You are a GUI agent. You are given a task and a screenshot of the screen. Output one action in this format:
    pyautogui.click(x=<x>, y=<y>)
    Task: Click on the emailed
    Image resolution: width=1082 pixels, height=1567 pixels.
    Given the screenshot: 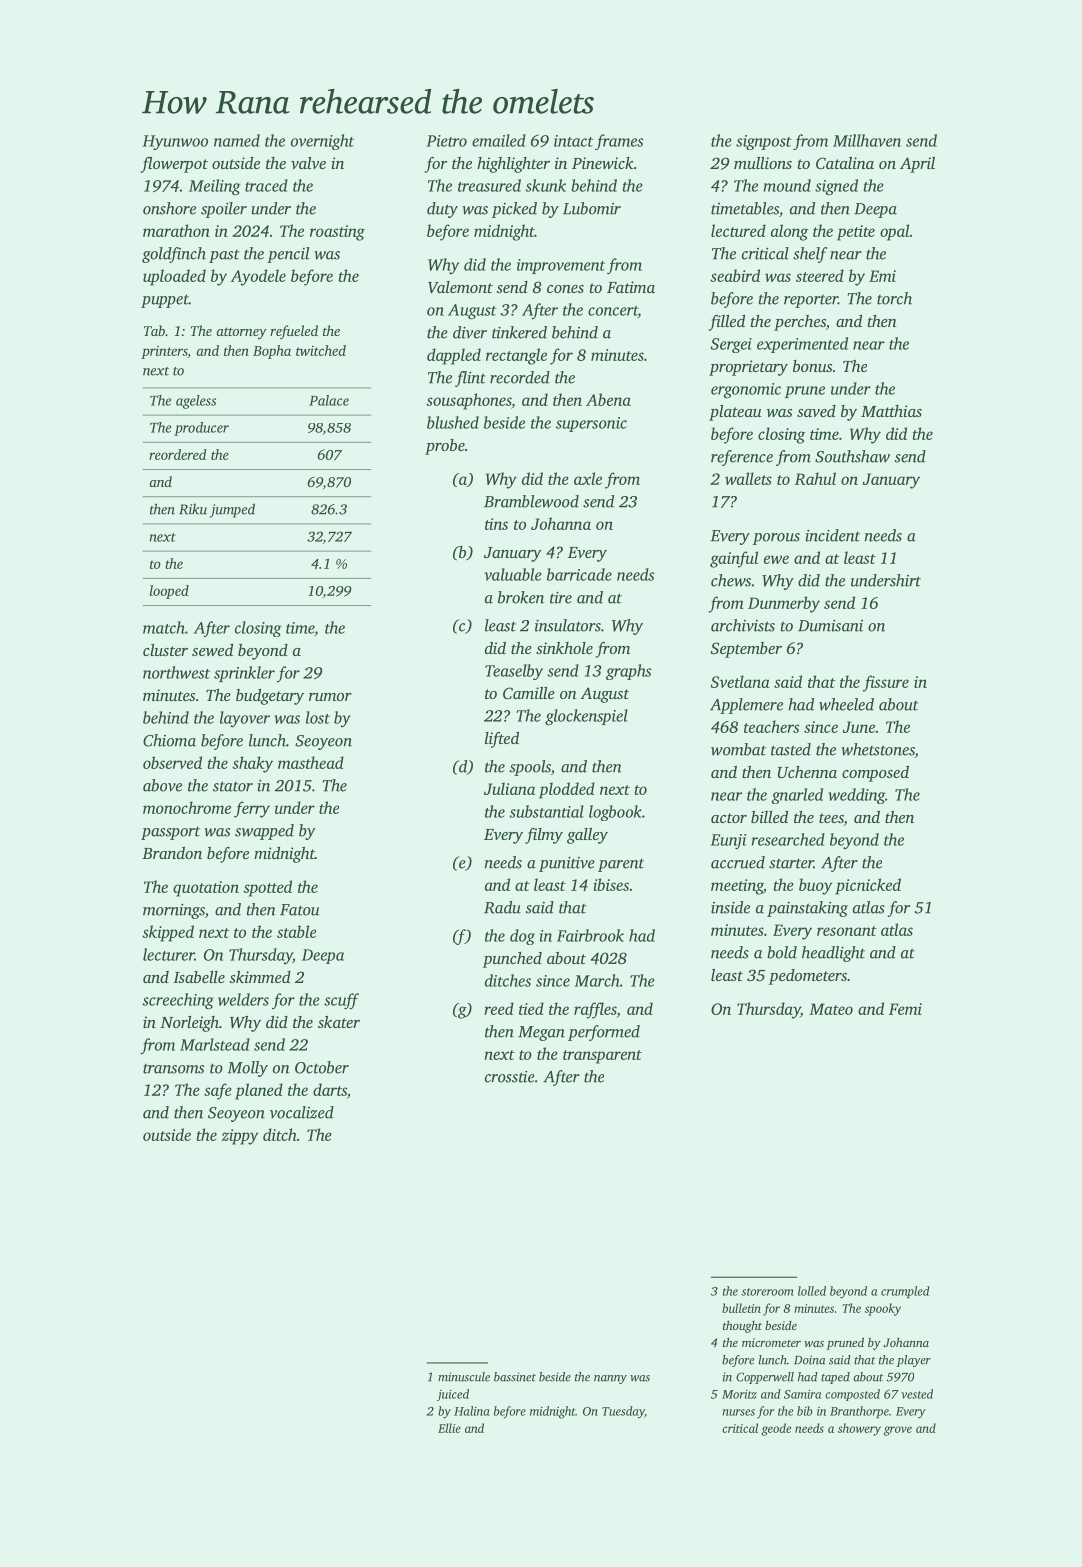 What is the action you would take?
    pyautogui.click(x=499, y=140)
